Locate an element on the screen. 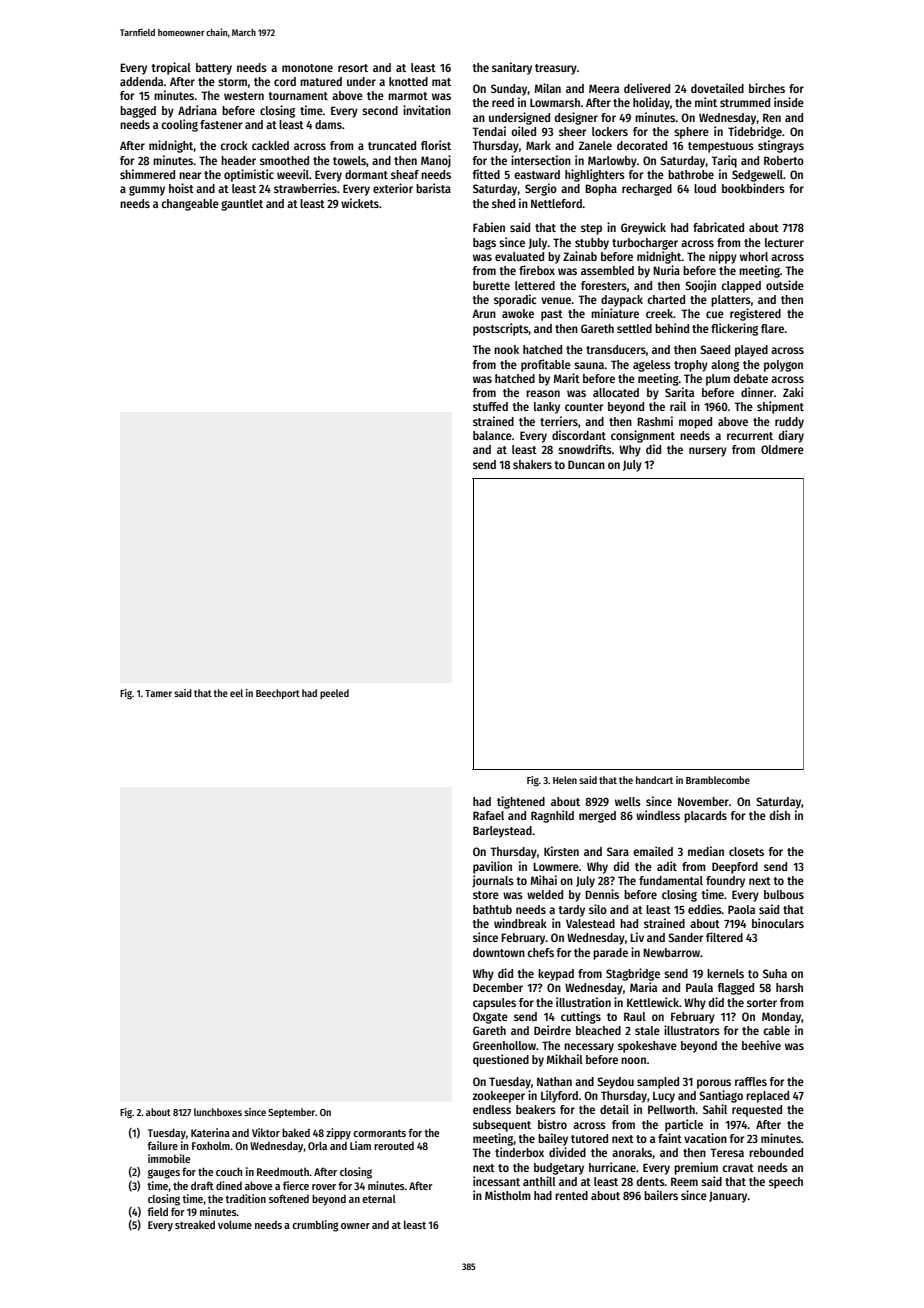 Image resolution: width=924 pixels, height=1308 pixels. streaked is located at coordinates (195, 1224).
